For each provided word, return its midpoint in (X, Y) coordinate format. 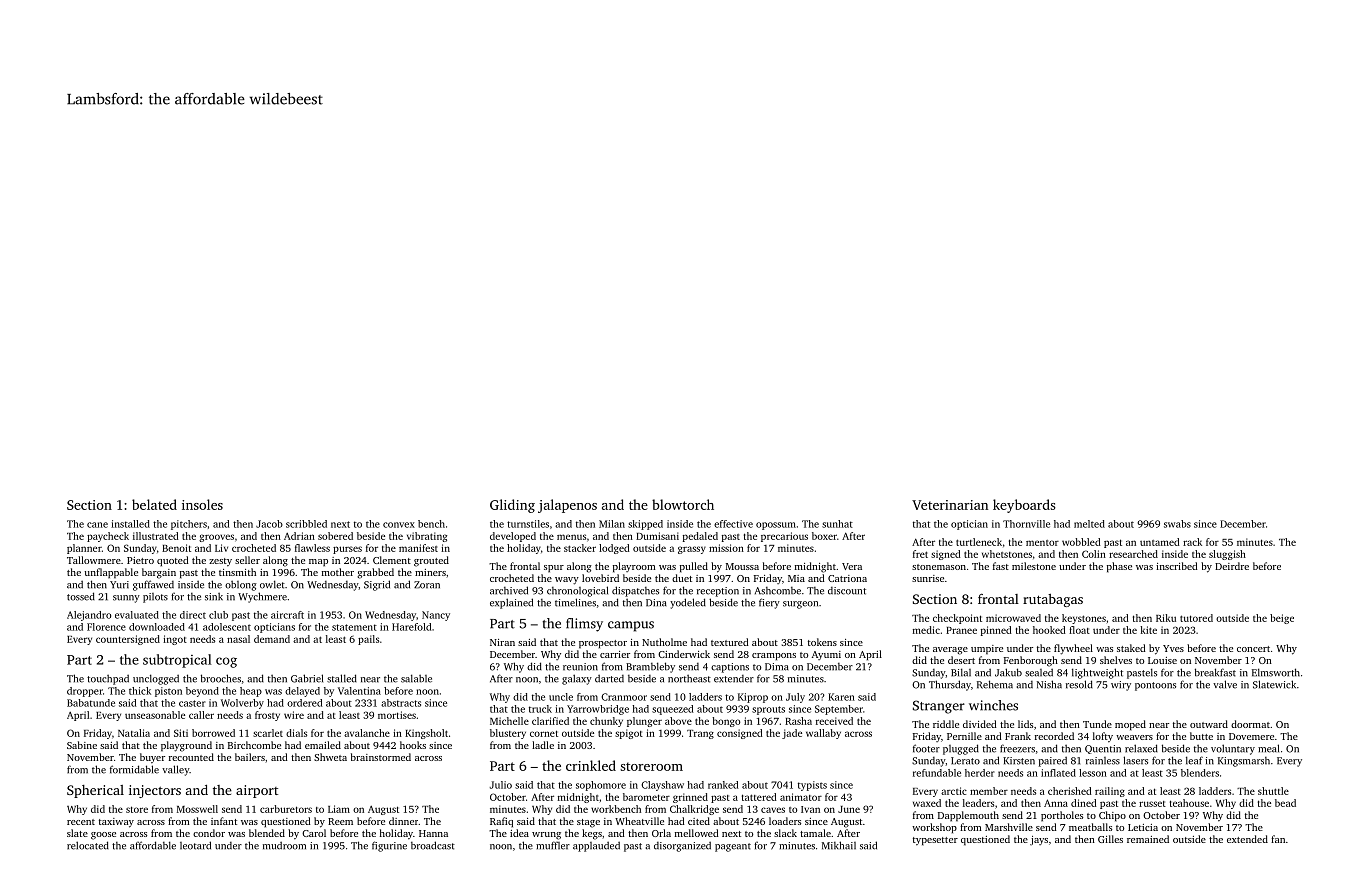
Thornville (1026, 524)
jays (1039, 840)
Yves (1173, 648)
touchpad (108, 679)
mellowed (697, 833)
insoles (202, 504)
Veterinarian (950, 505)
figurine (389, 846)
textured (730, 642)
